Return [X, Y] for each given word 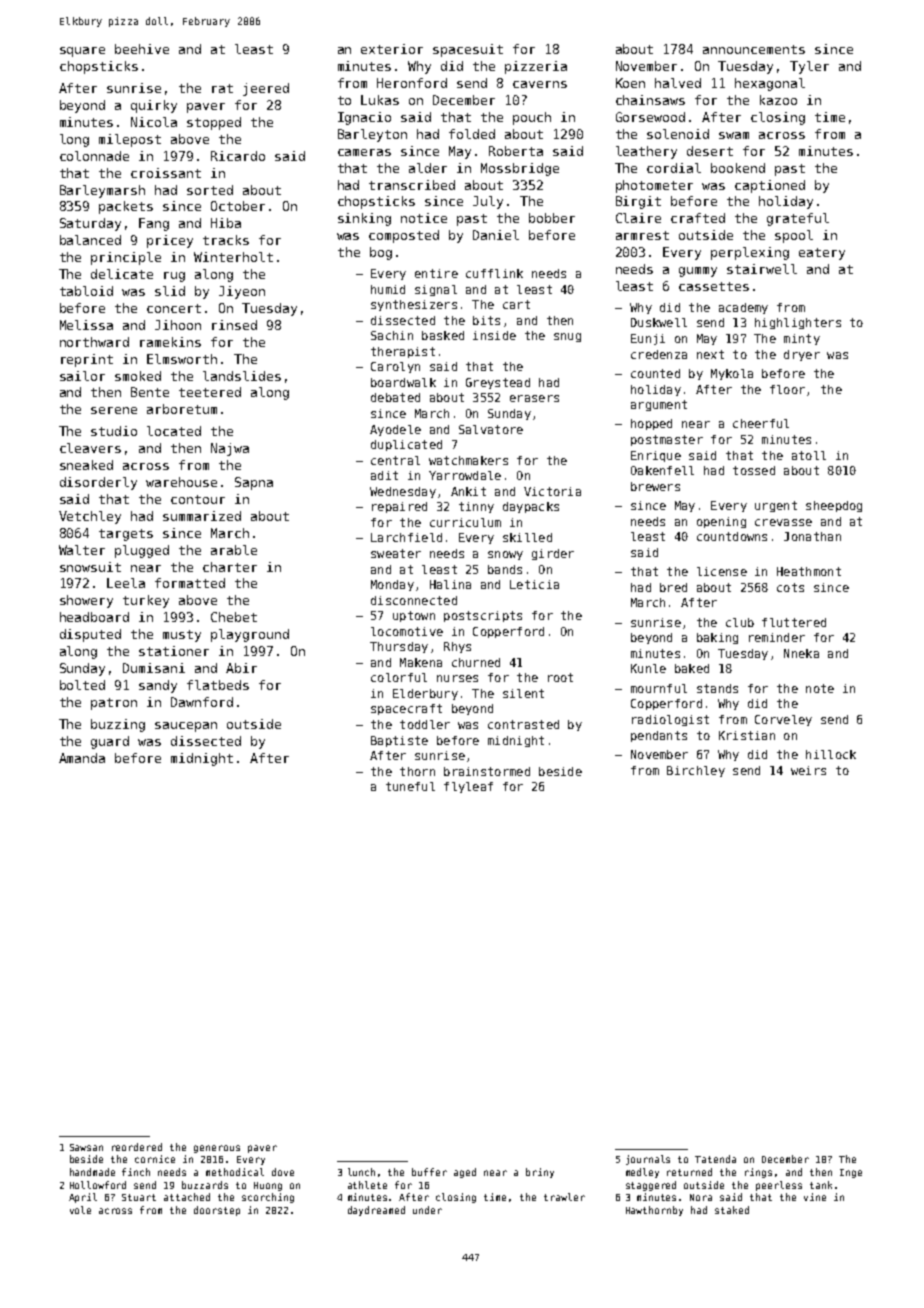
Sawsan [86, 1147]
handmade [92, 1172]
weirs [808, 770]
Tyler [809, 67]
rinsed [234, 325]
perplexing [750, 253]
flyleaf [468, 787]
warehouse [181, 482]
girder [553, 554]
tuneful [410, 786]
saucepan [186, 727]
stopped [214, 123]
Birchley [696, 771]
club [740, 622]
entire [436, 273]
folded [472, 134]
